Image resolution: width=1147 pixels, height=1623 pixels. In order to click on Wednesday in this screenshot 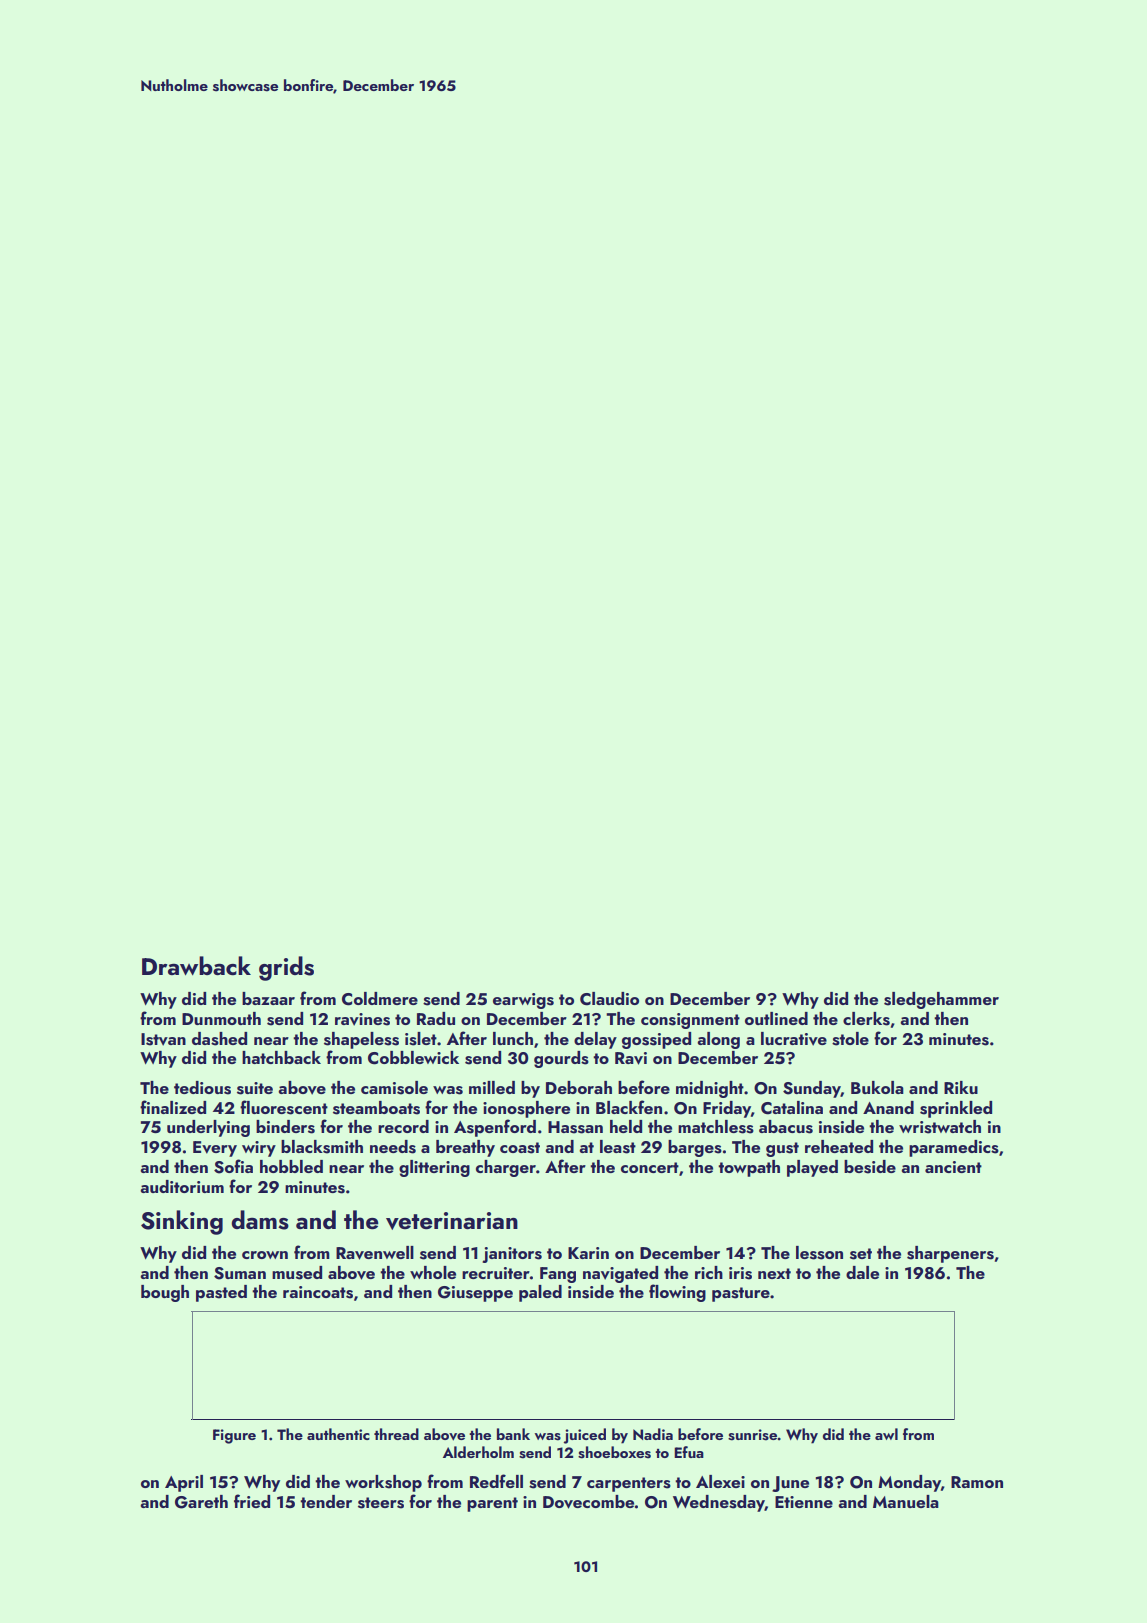, I will do `click(719, 1503)`.
